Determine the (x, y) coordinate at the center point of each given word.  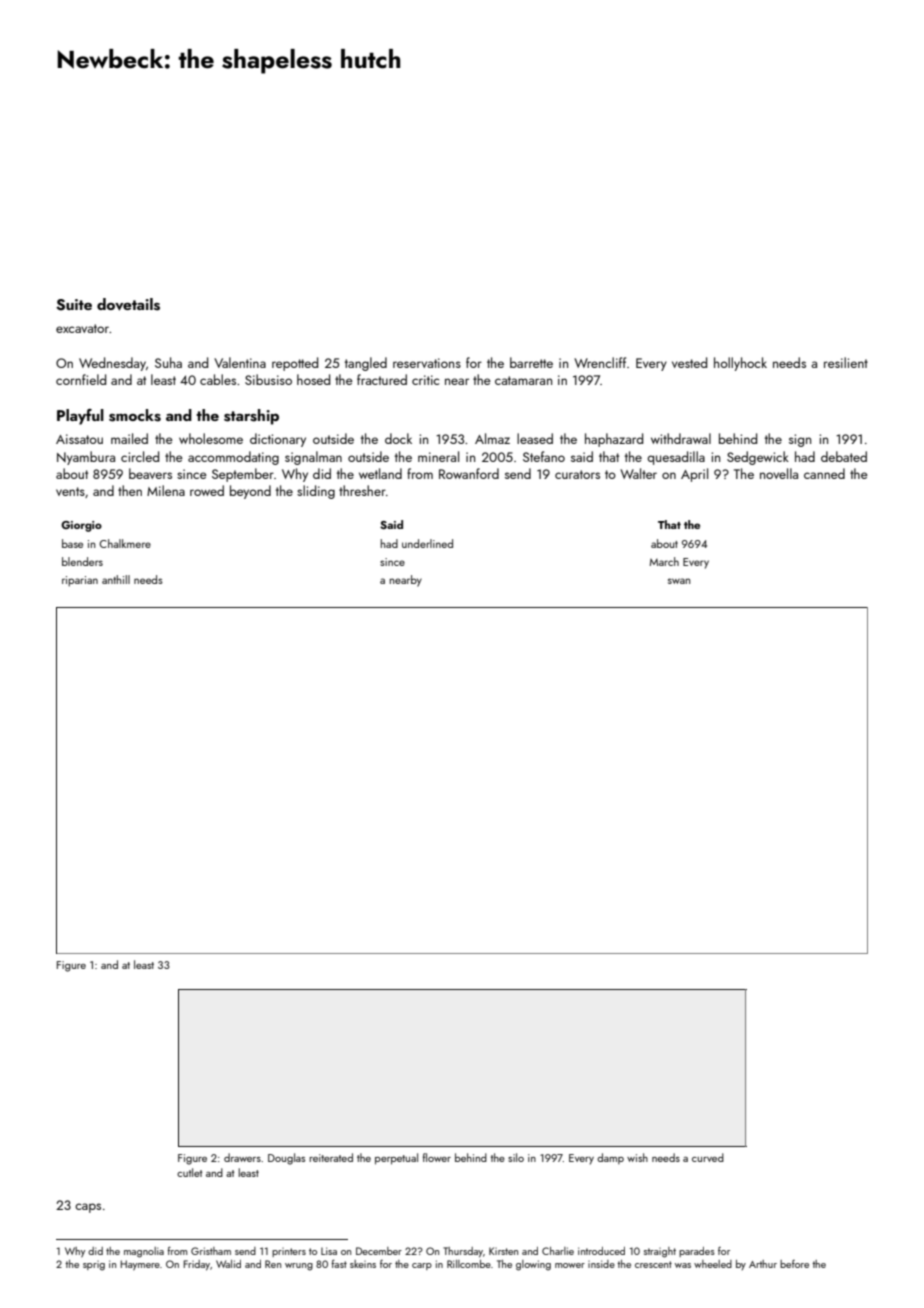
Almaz (492, 438)
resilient (846, 362)
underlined (427, 543)
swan (679, 581)
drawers (242, 1157)
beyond (250, 492)
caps (88, 1208)
